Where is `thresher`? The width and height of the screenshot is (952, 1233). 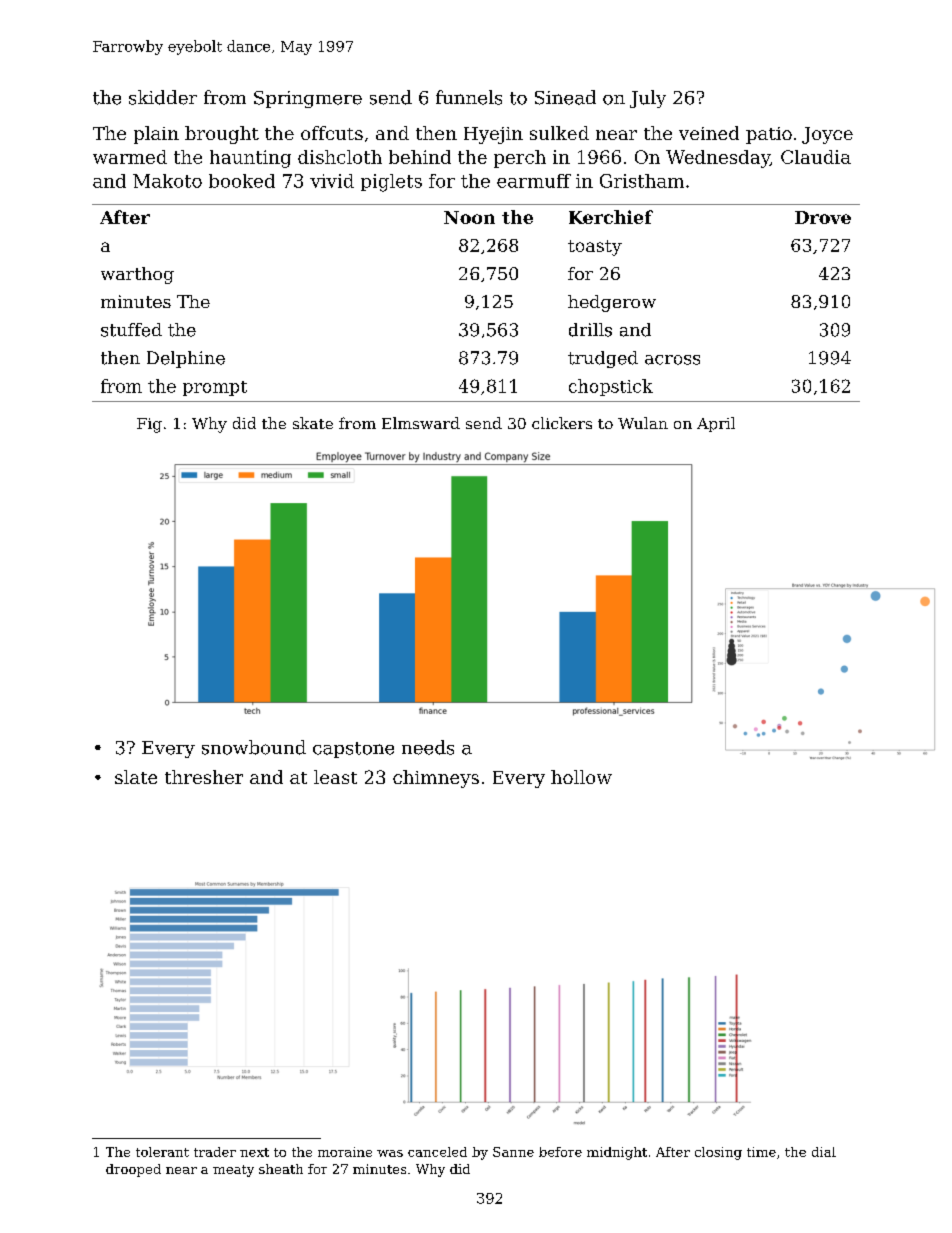
thresher is located at coordinates (204, 777).
